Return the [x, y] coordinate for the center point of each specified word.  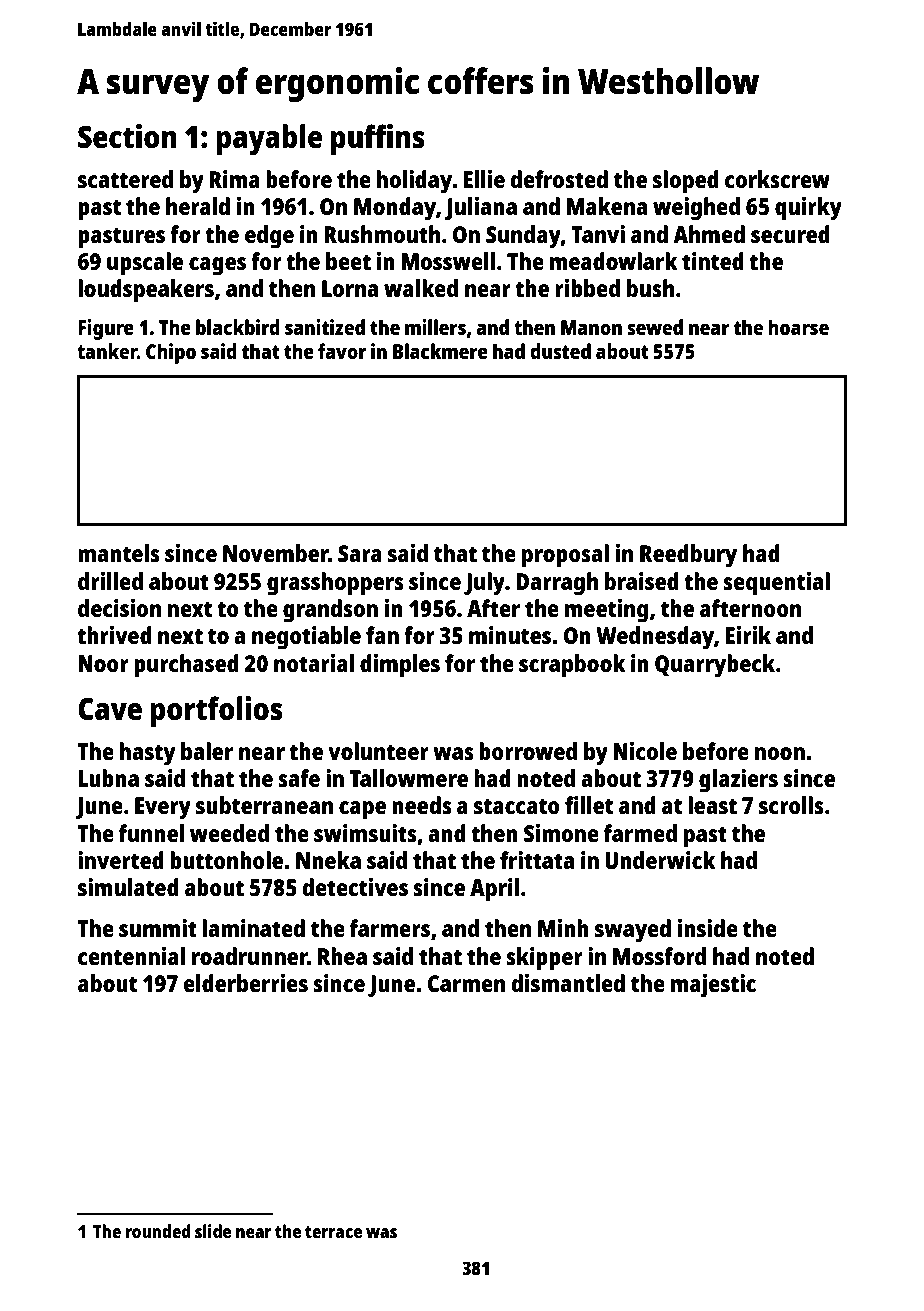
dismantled [568, 983]
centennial [131, 956]
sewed [655, 327]
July [484, 584]
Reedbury [688, 556]
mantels [119, 553]
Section [127, 136]
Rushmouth [382, 234]
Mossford [659, 956]
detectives [355, 887]
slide [213, 1231]
